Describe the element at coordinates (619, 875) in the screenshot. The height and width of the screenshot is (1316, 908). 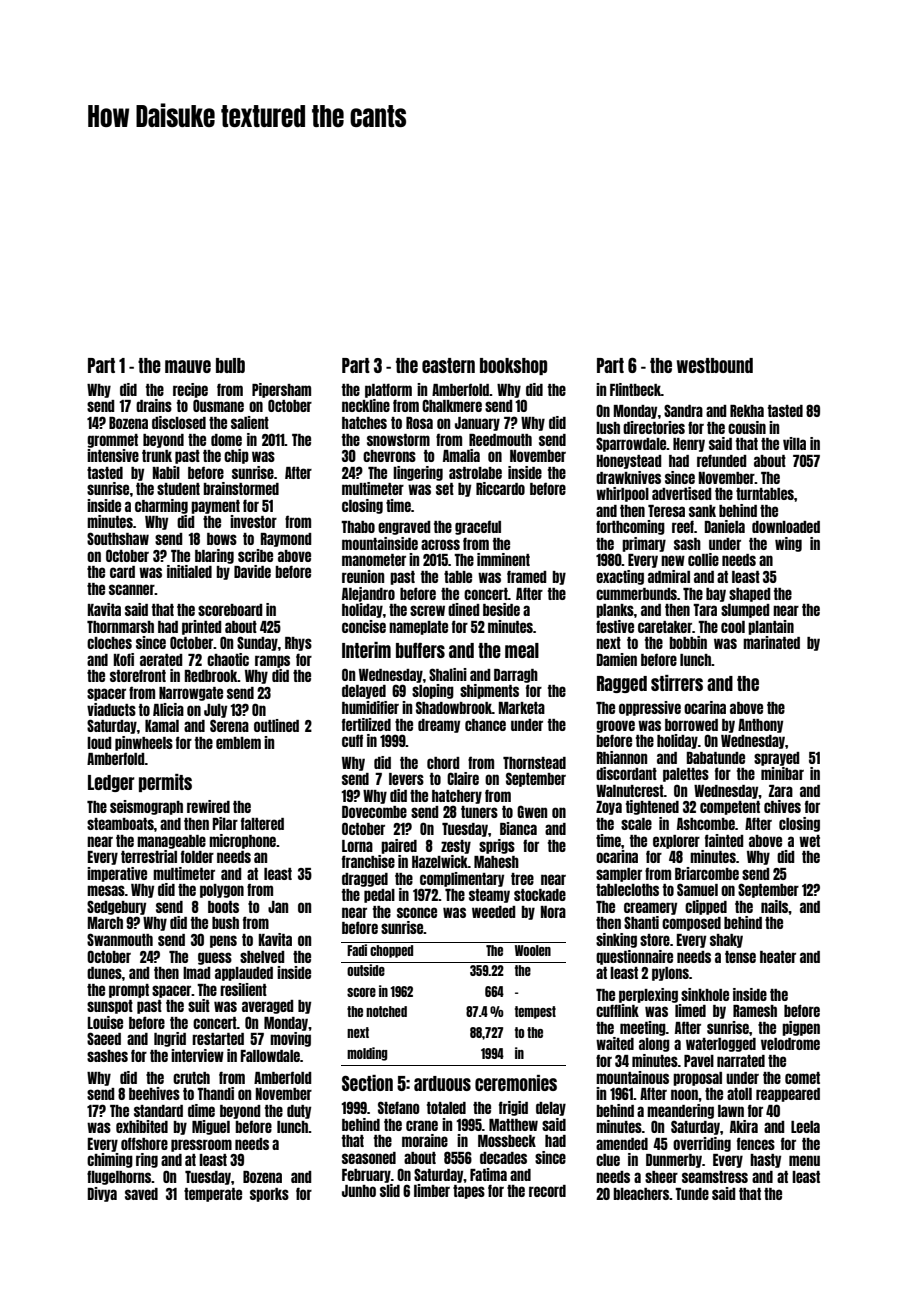
I see `sampler` at that location.
